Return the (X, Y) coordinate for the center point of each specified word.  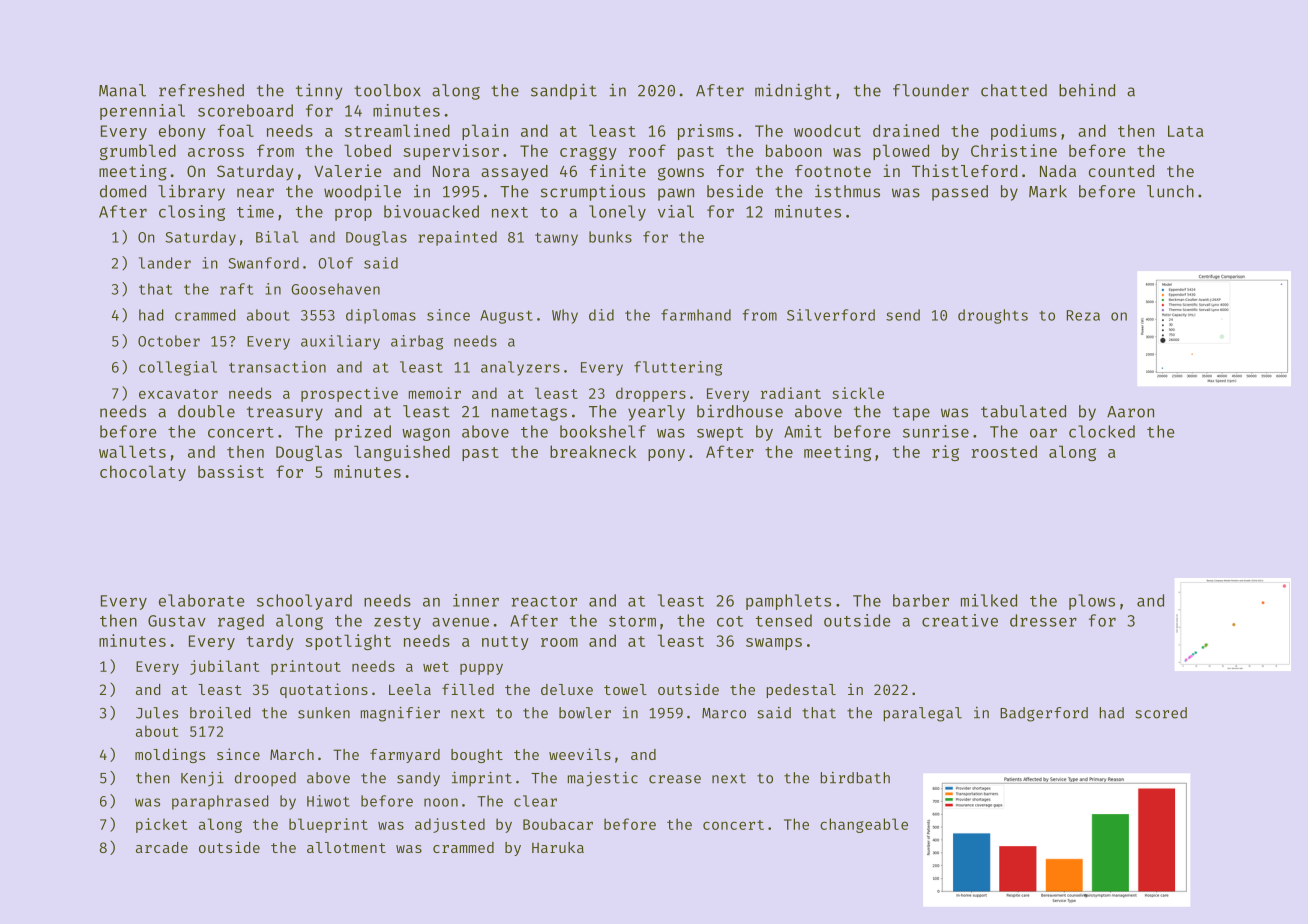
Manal (122, 90)
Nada (1058, 171)
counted (1121, 171)
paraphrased (220, 802)
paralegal (922, 714)
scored (1161, 713)
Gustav (177, 621)
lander (165, 263)
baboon (794, 150)
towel (625, 689)
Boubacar (558, 824)
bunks (610, 237)
